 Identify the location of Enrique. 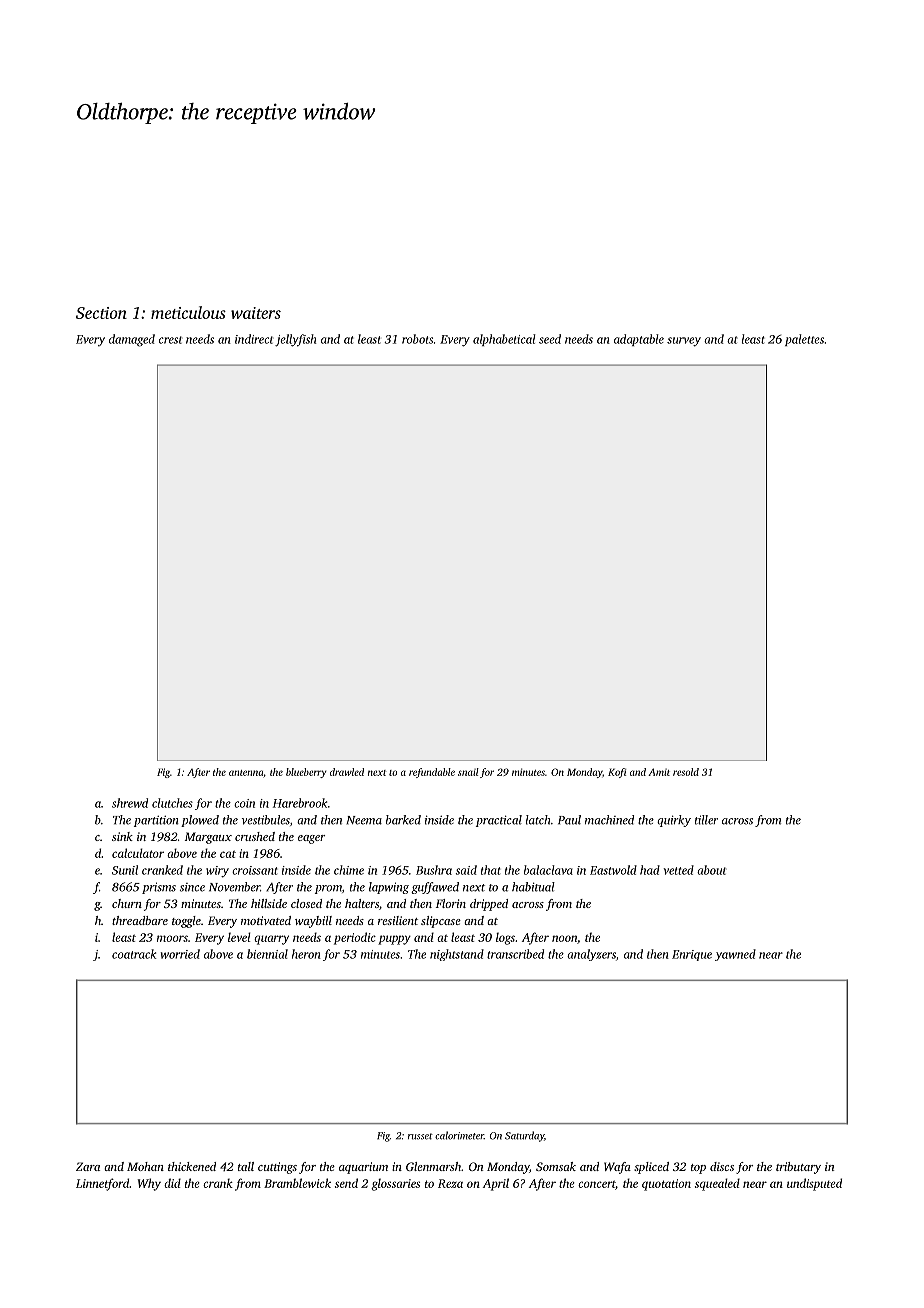
(692, 955).
